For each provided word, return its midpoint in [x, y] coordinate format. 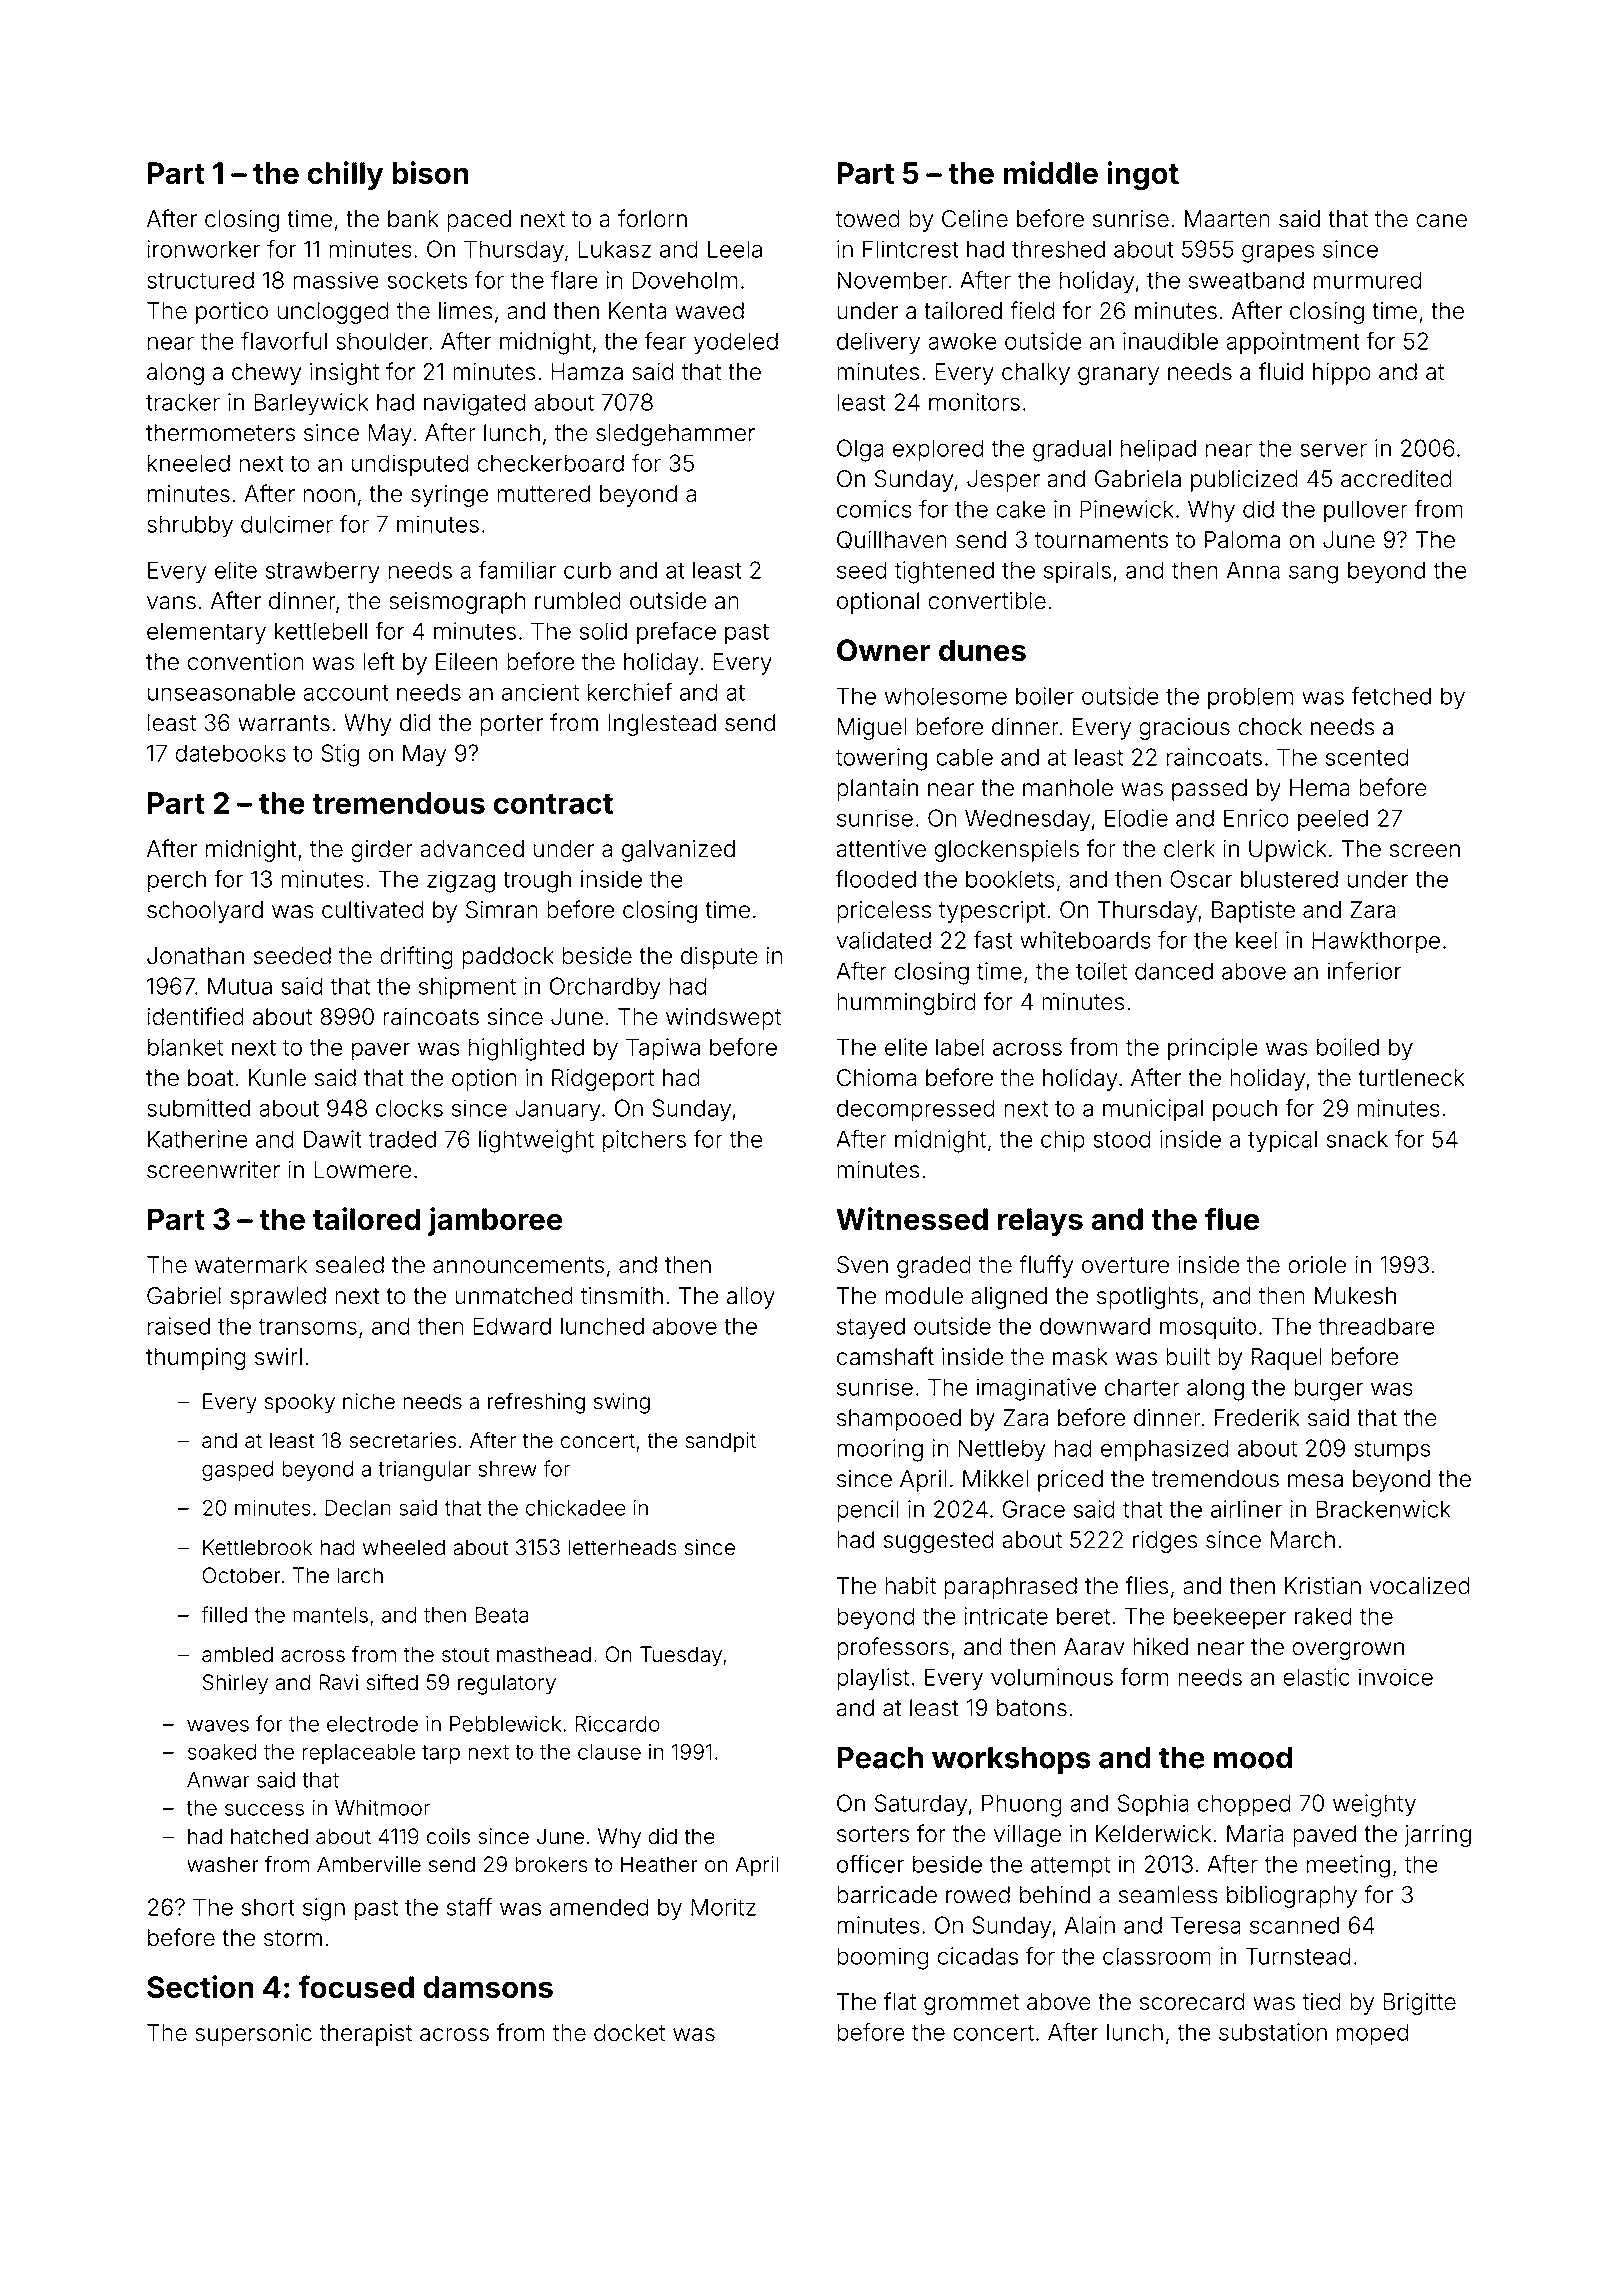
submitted [198, 1108]
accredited [1396, 479]
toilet [1101, 971]
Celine [975, 219]
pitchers [644, 1141]
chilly [345, 175]
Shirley [235, 1684]
